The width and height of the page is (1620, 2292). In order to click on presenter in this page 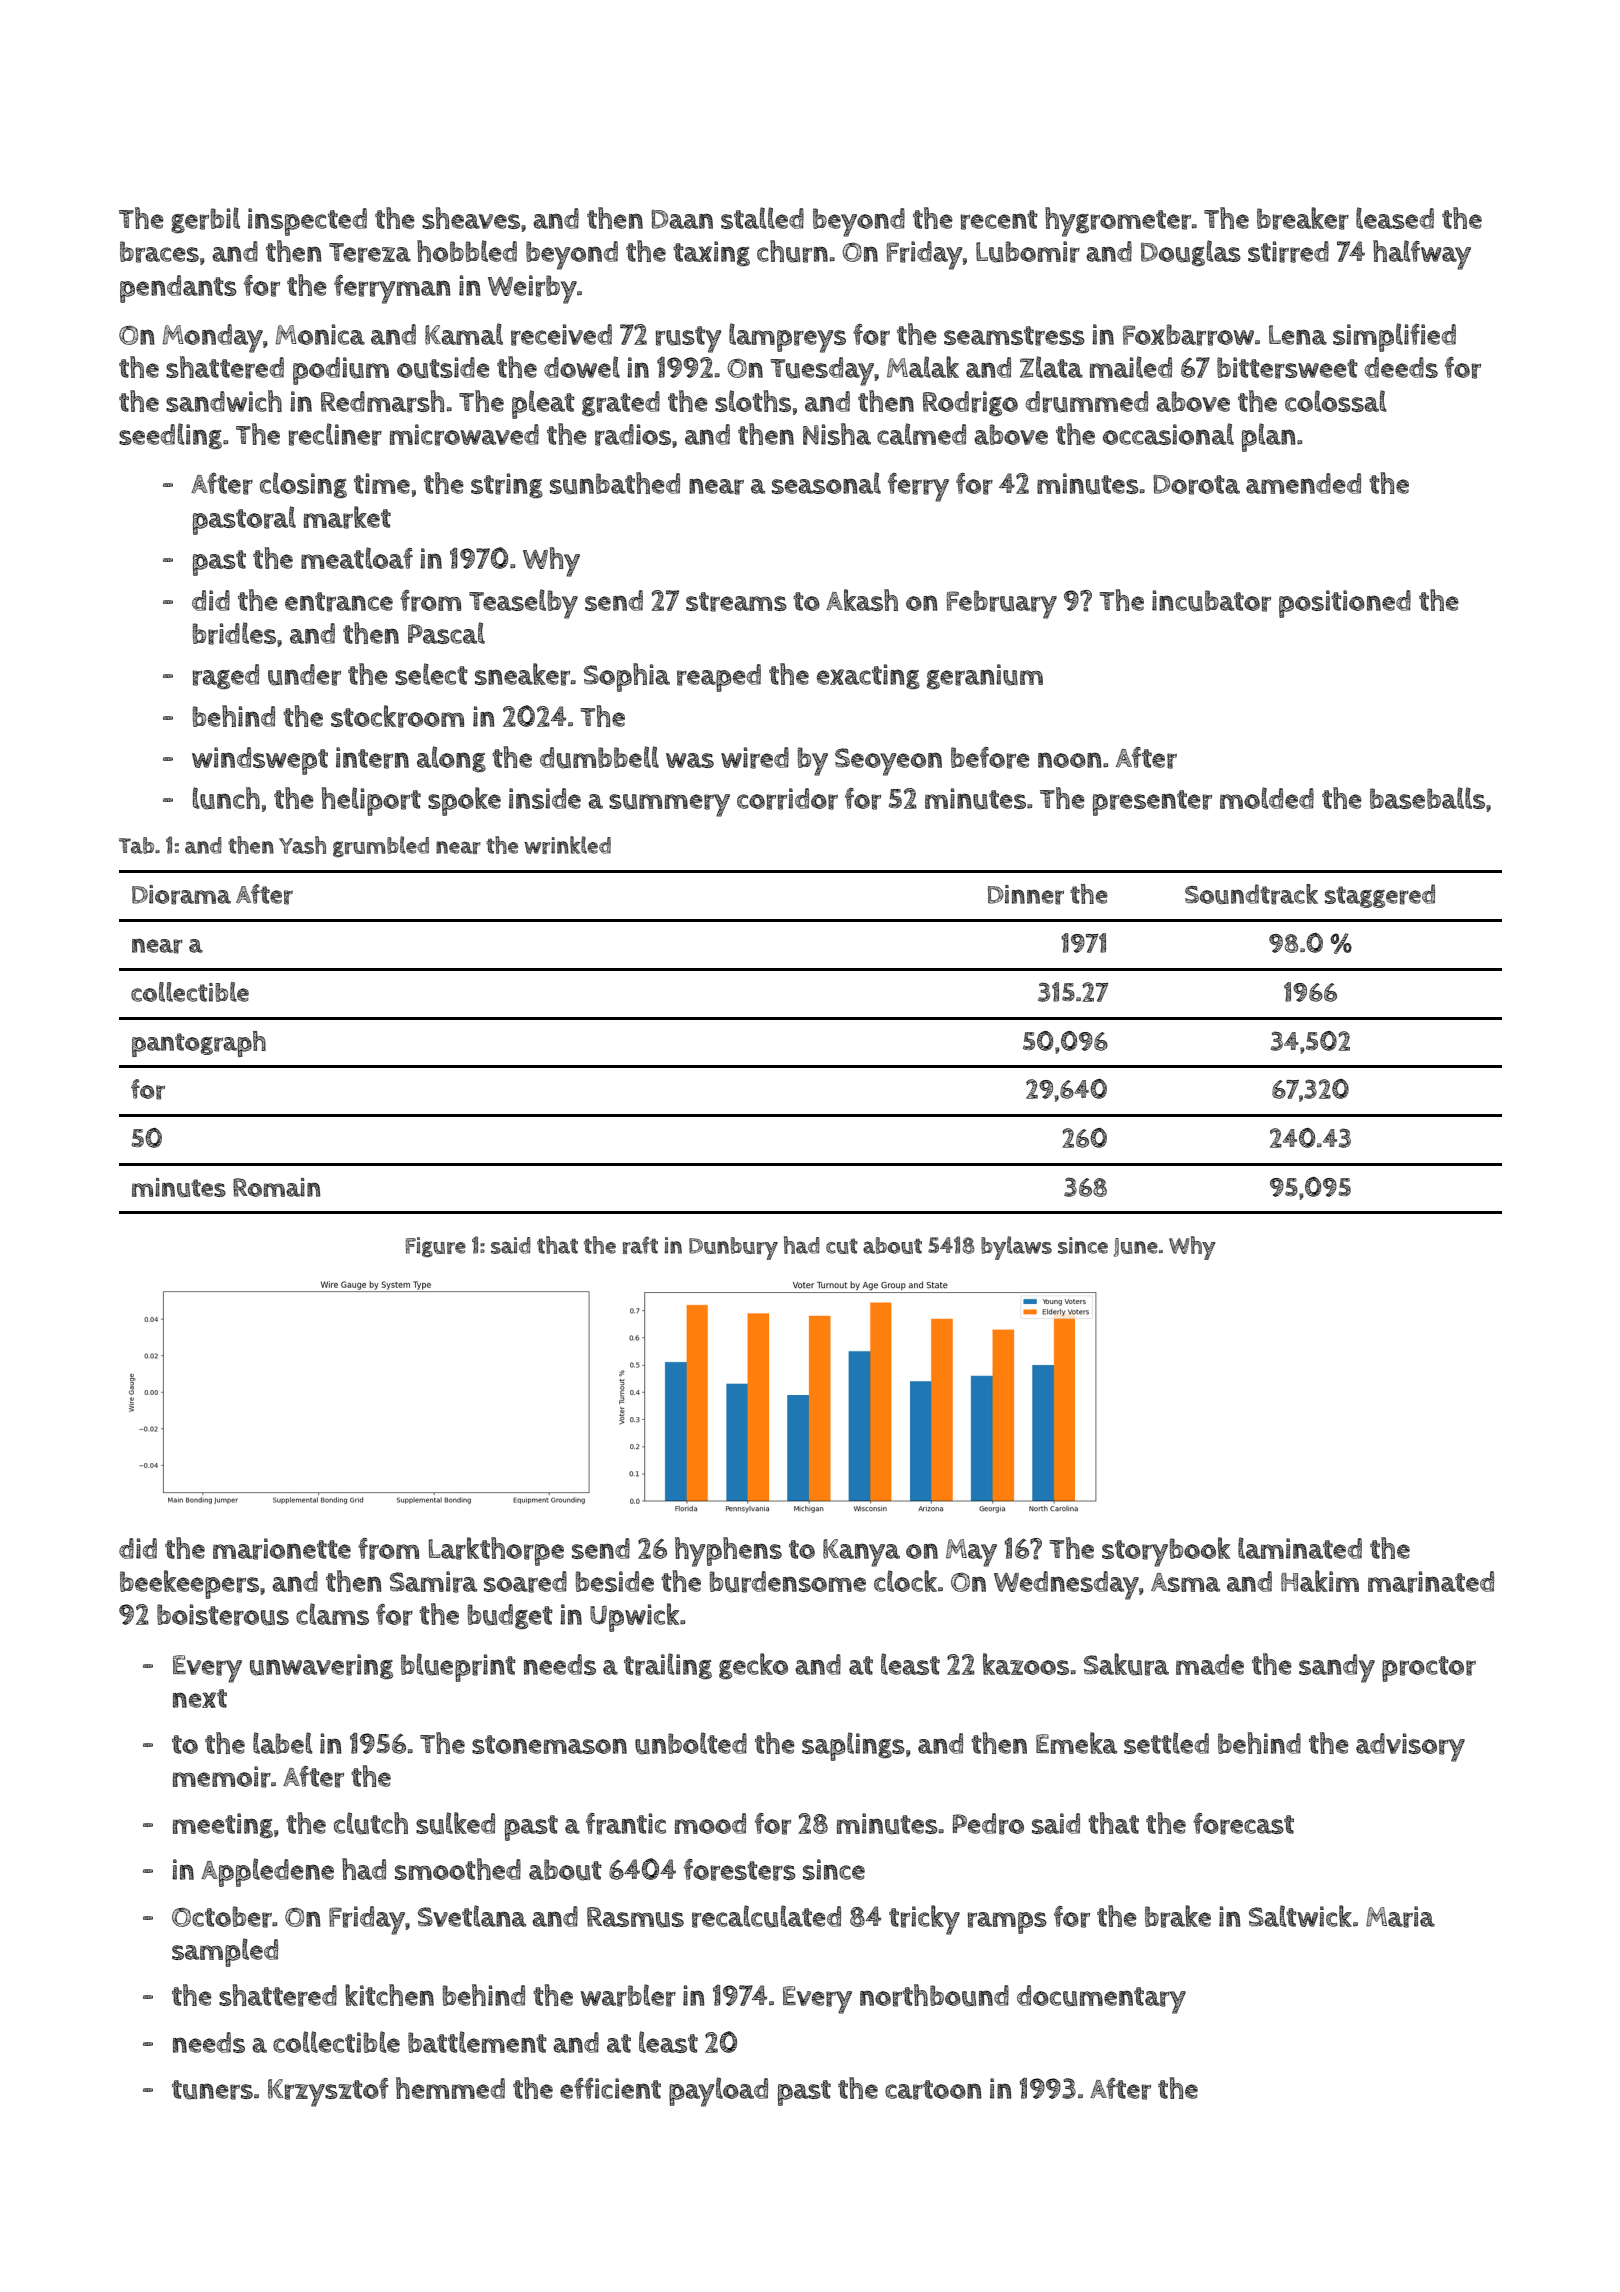, I will do `click(1152, 803)`.
